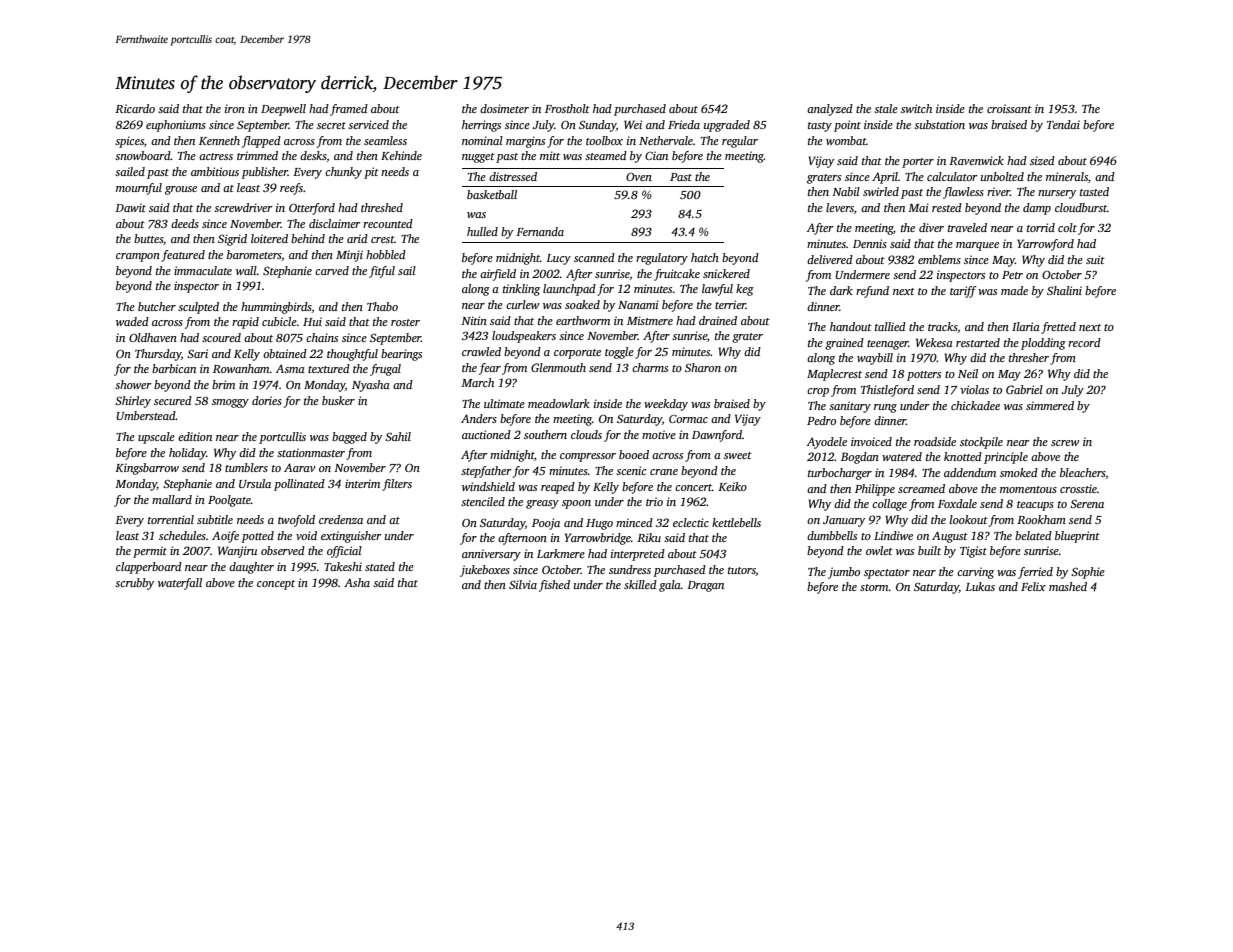  I want to click on tariff, so click(963, 292).
